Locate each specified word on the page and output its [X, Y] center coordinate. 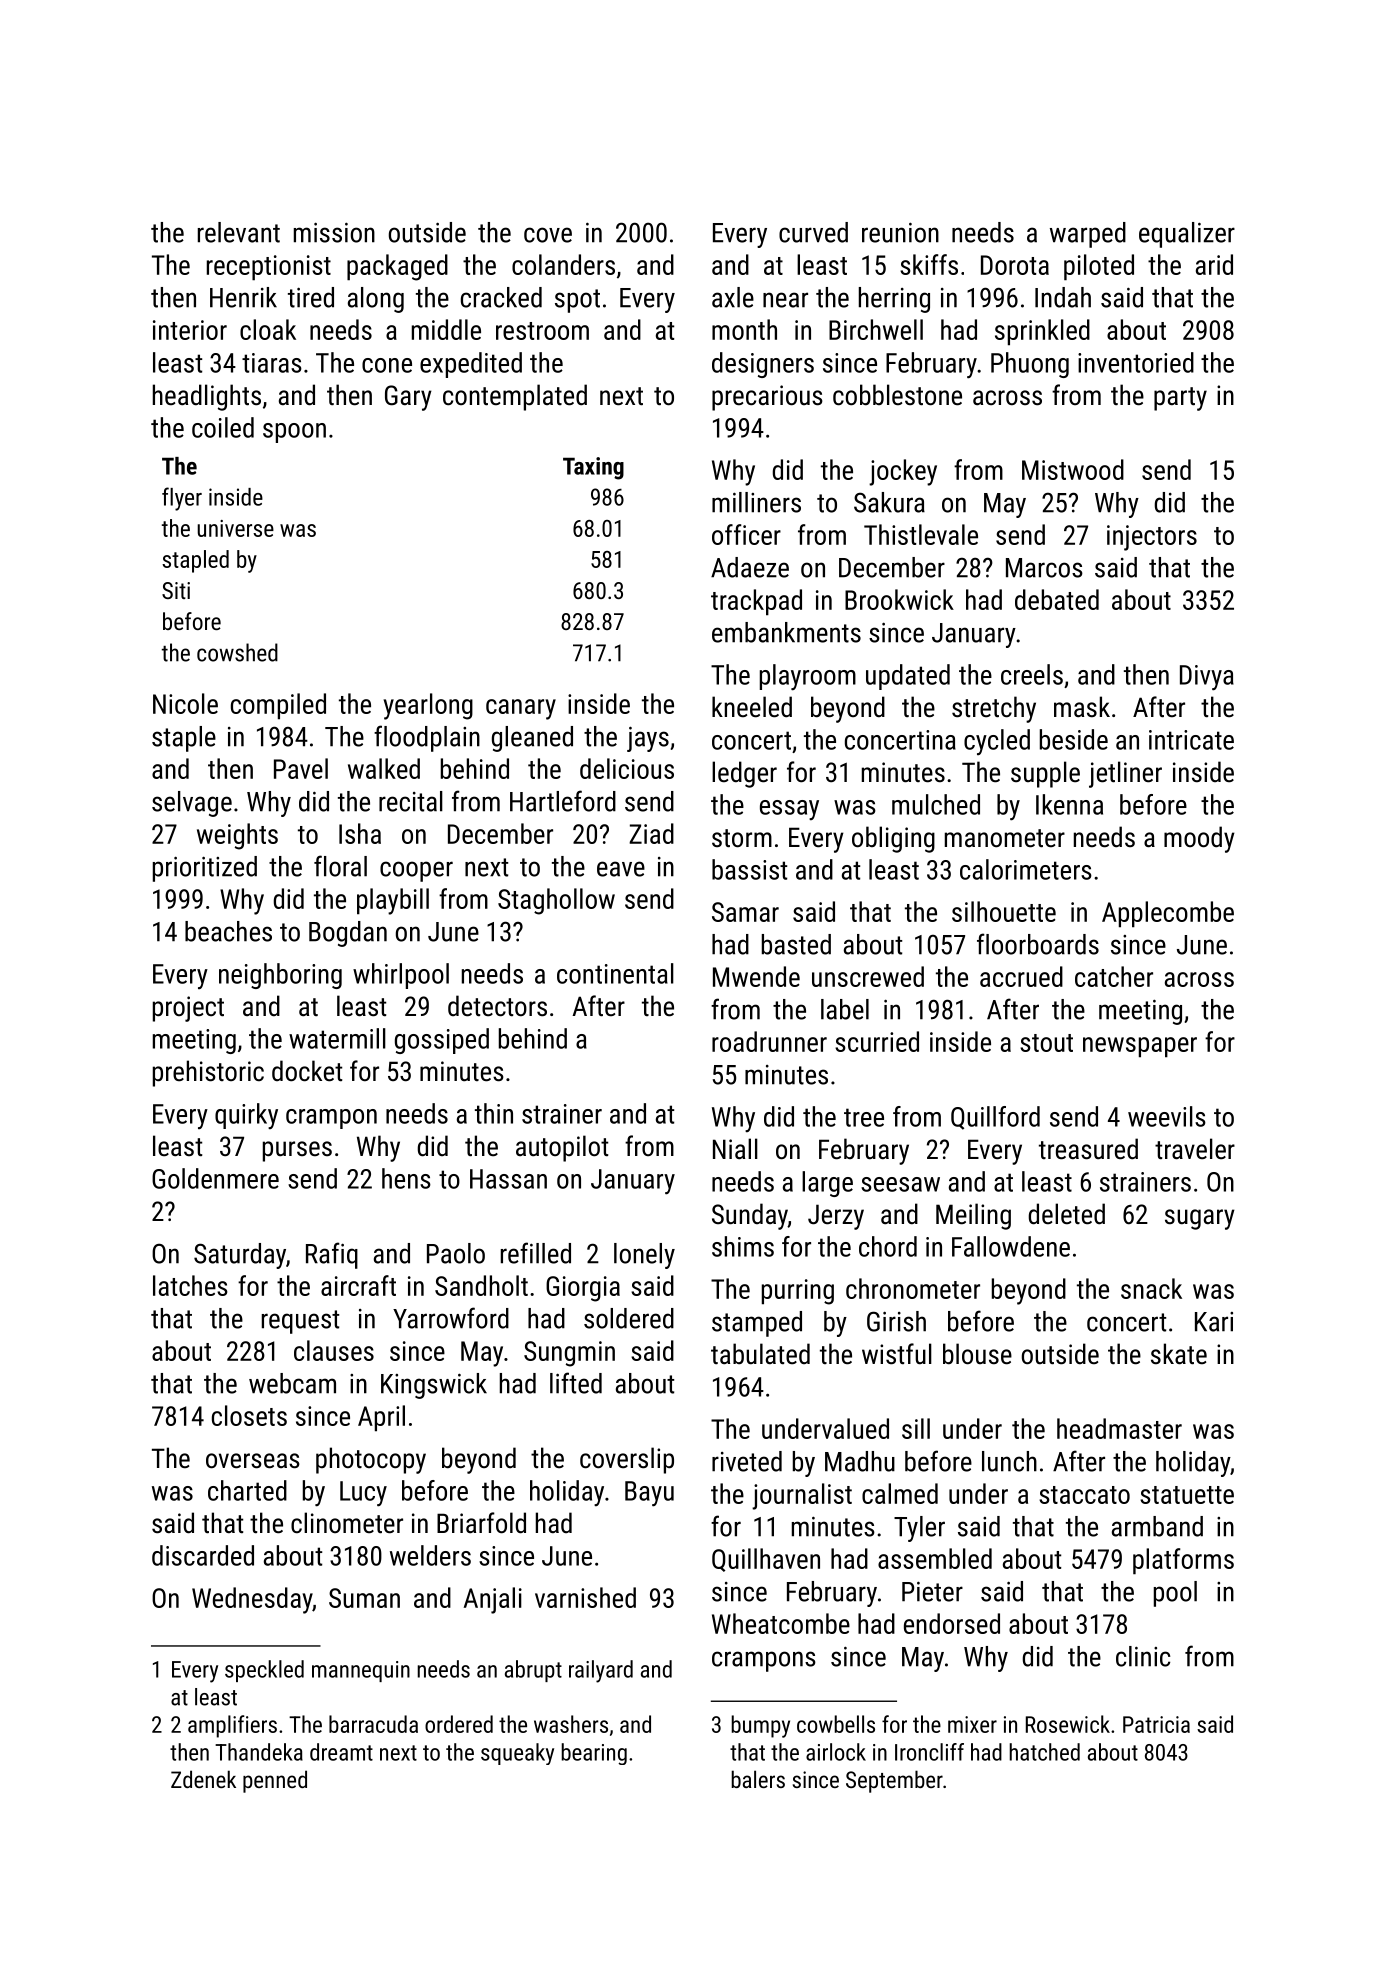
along [376, 300]
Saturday [240, 1256]
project [188, 1009]
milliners [756, 502]
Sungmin [569, 1354]
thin [494, 1113]
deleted [1066, 1214]
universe [235, 528]
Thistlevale [921, 534]
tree [864, 1117]
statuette [1187, 1495]
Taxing [593, 468]
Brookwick [899, 599]
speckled [264, 1671]
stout [1046, 1043]
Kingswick [434, 1386]
